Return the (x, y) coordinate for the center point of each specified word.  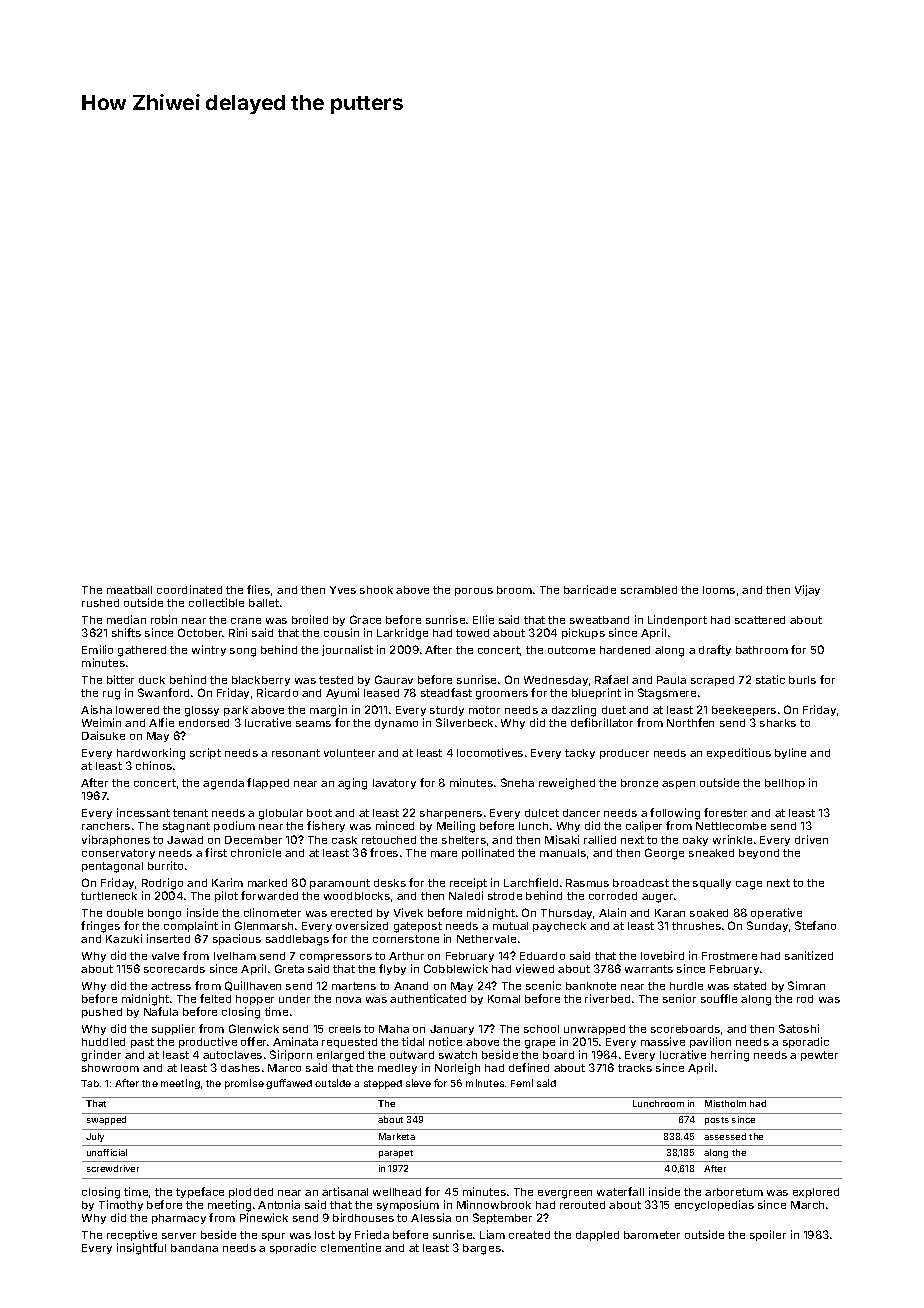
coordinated (189, 589)
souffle (719, 998)
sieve (418, 1083)
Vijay (807, 590)
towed (472, 633)
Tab (90, 1083)
